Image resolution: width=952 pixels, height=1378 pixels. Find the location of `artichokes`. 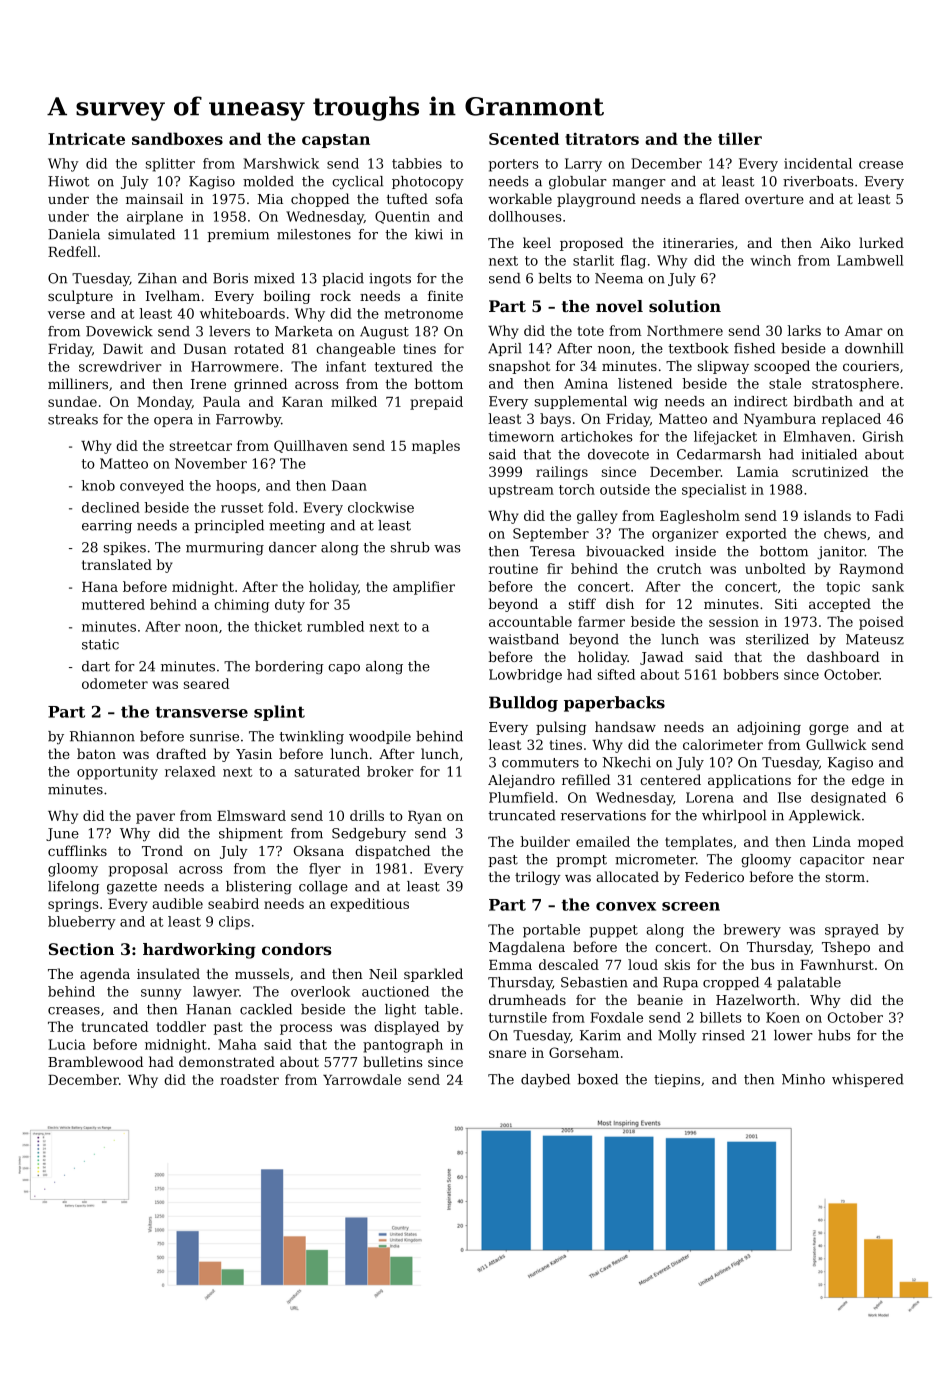

artichokes is located at coordinates (597, 436).
